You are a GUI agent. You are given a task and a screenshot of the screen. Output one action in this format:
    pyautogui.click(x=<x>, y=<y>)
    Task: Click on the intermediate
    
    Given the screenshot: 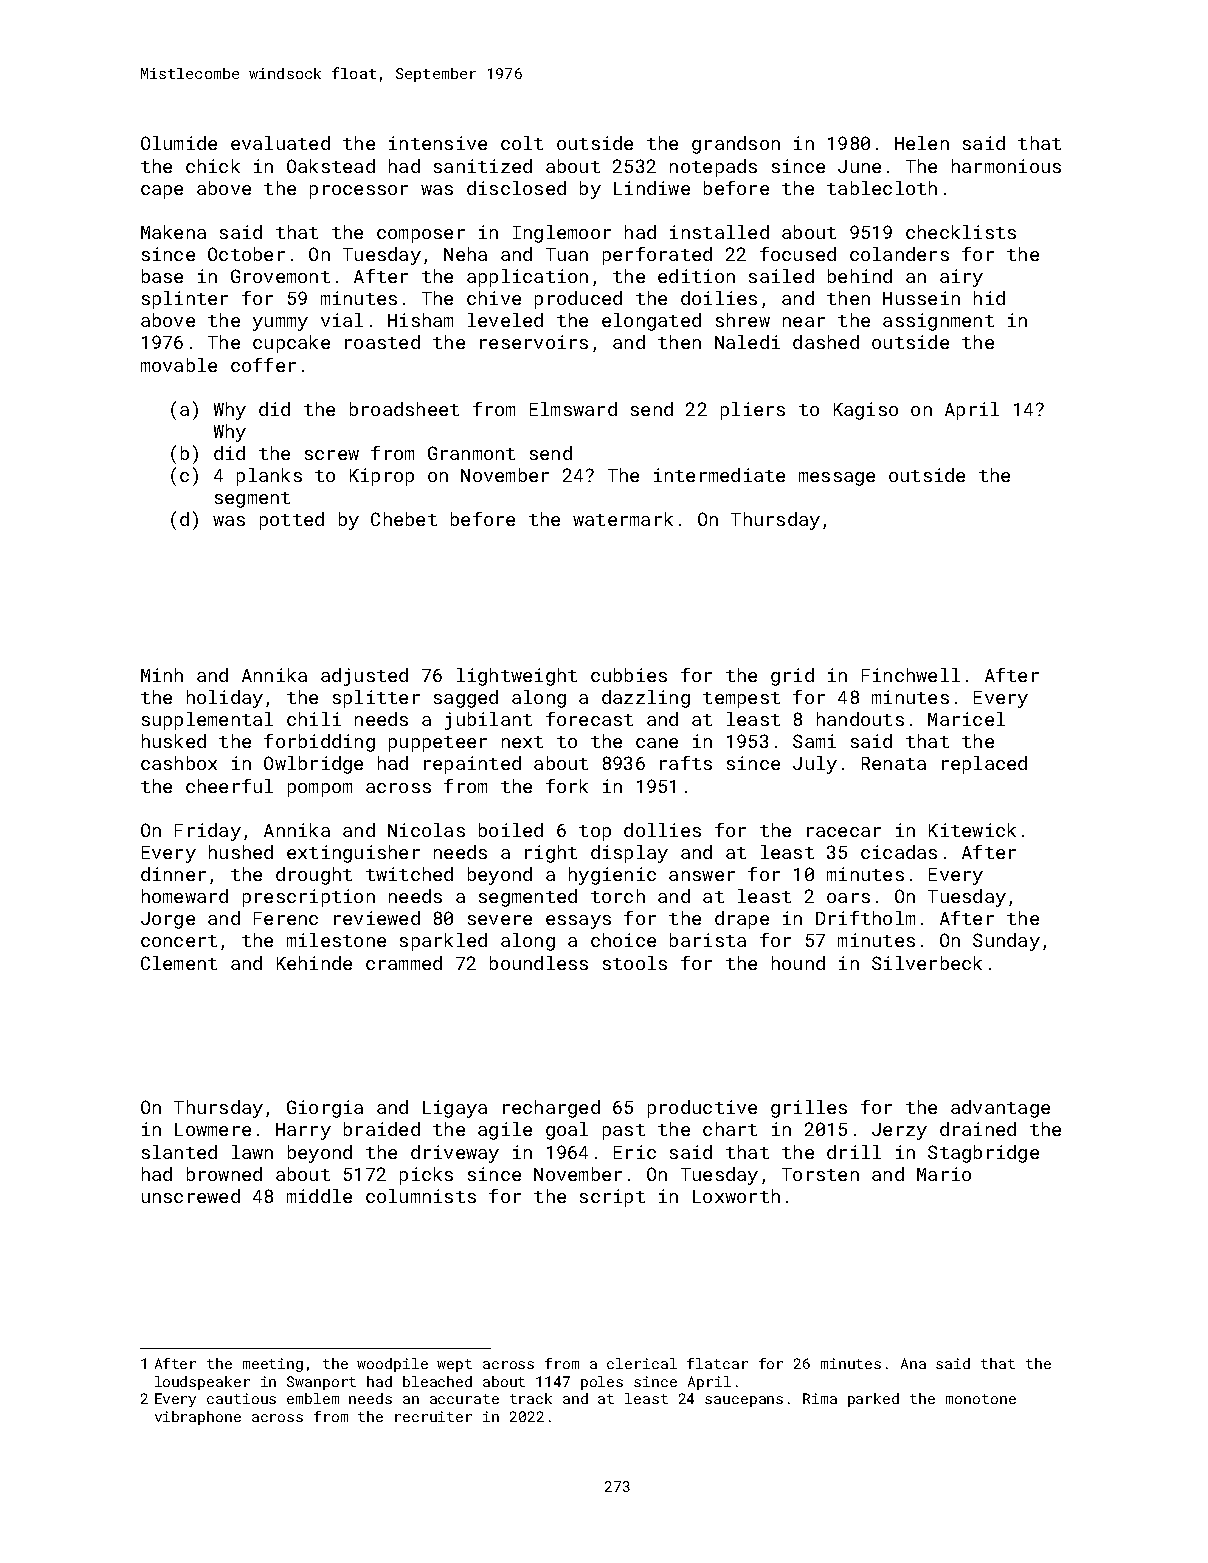 What is the action you would take?
    pyautogui.click(x=719, y=475)
